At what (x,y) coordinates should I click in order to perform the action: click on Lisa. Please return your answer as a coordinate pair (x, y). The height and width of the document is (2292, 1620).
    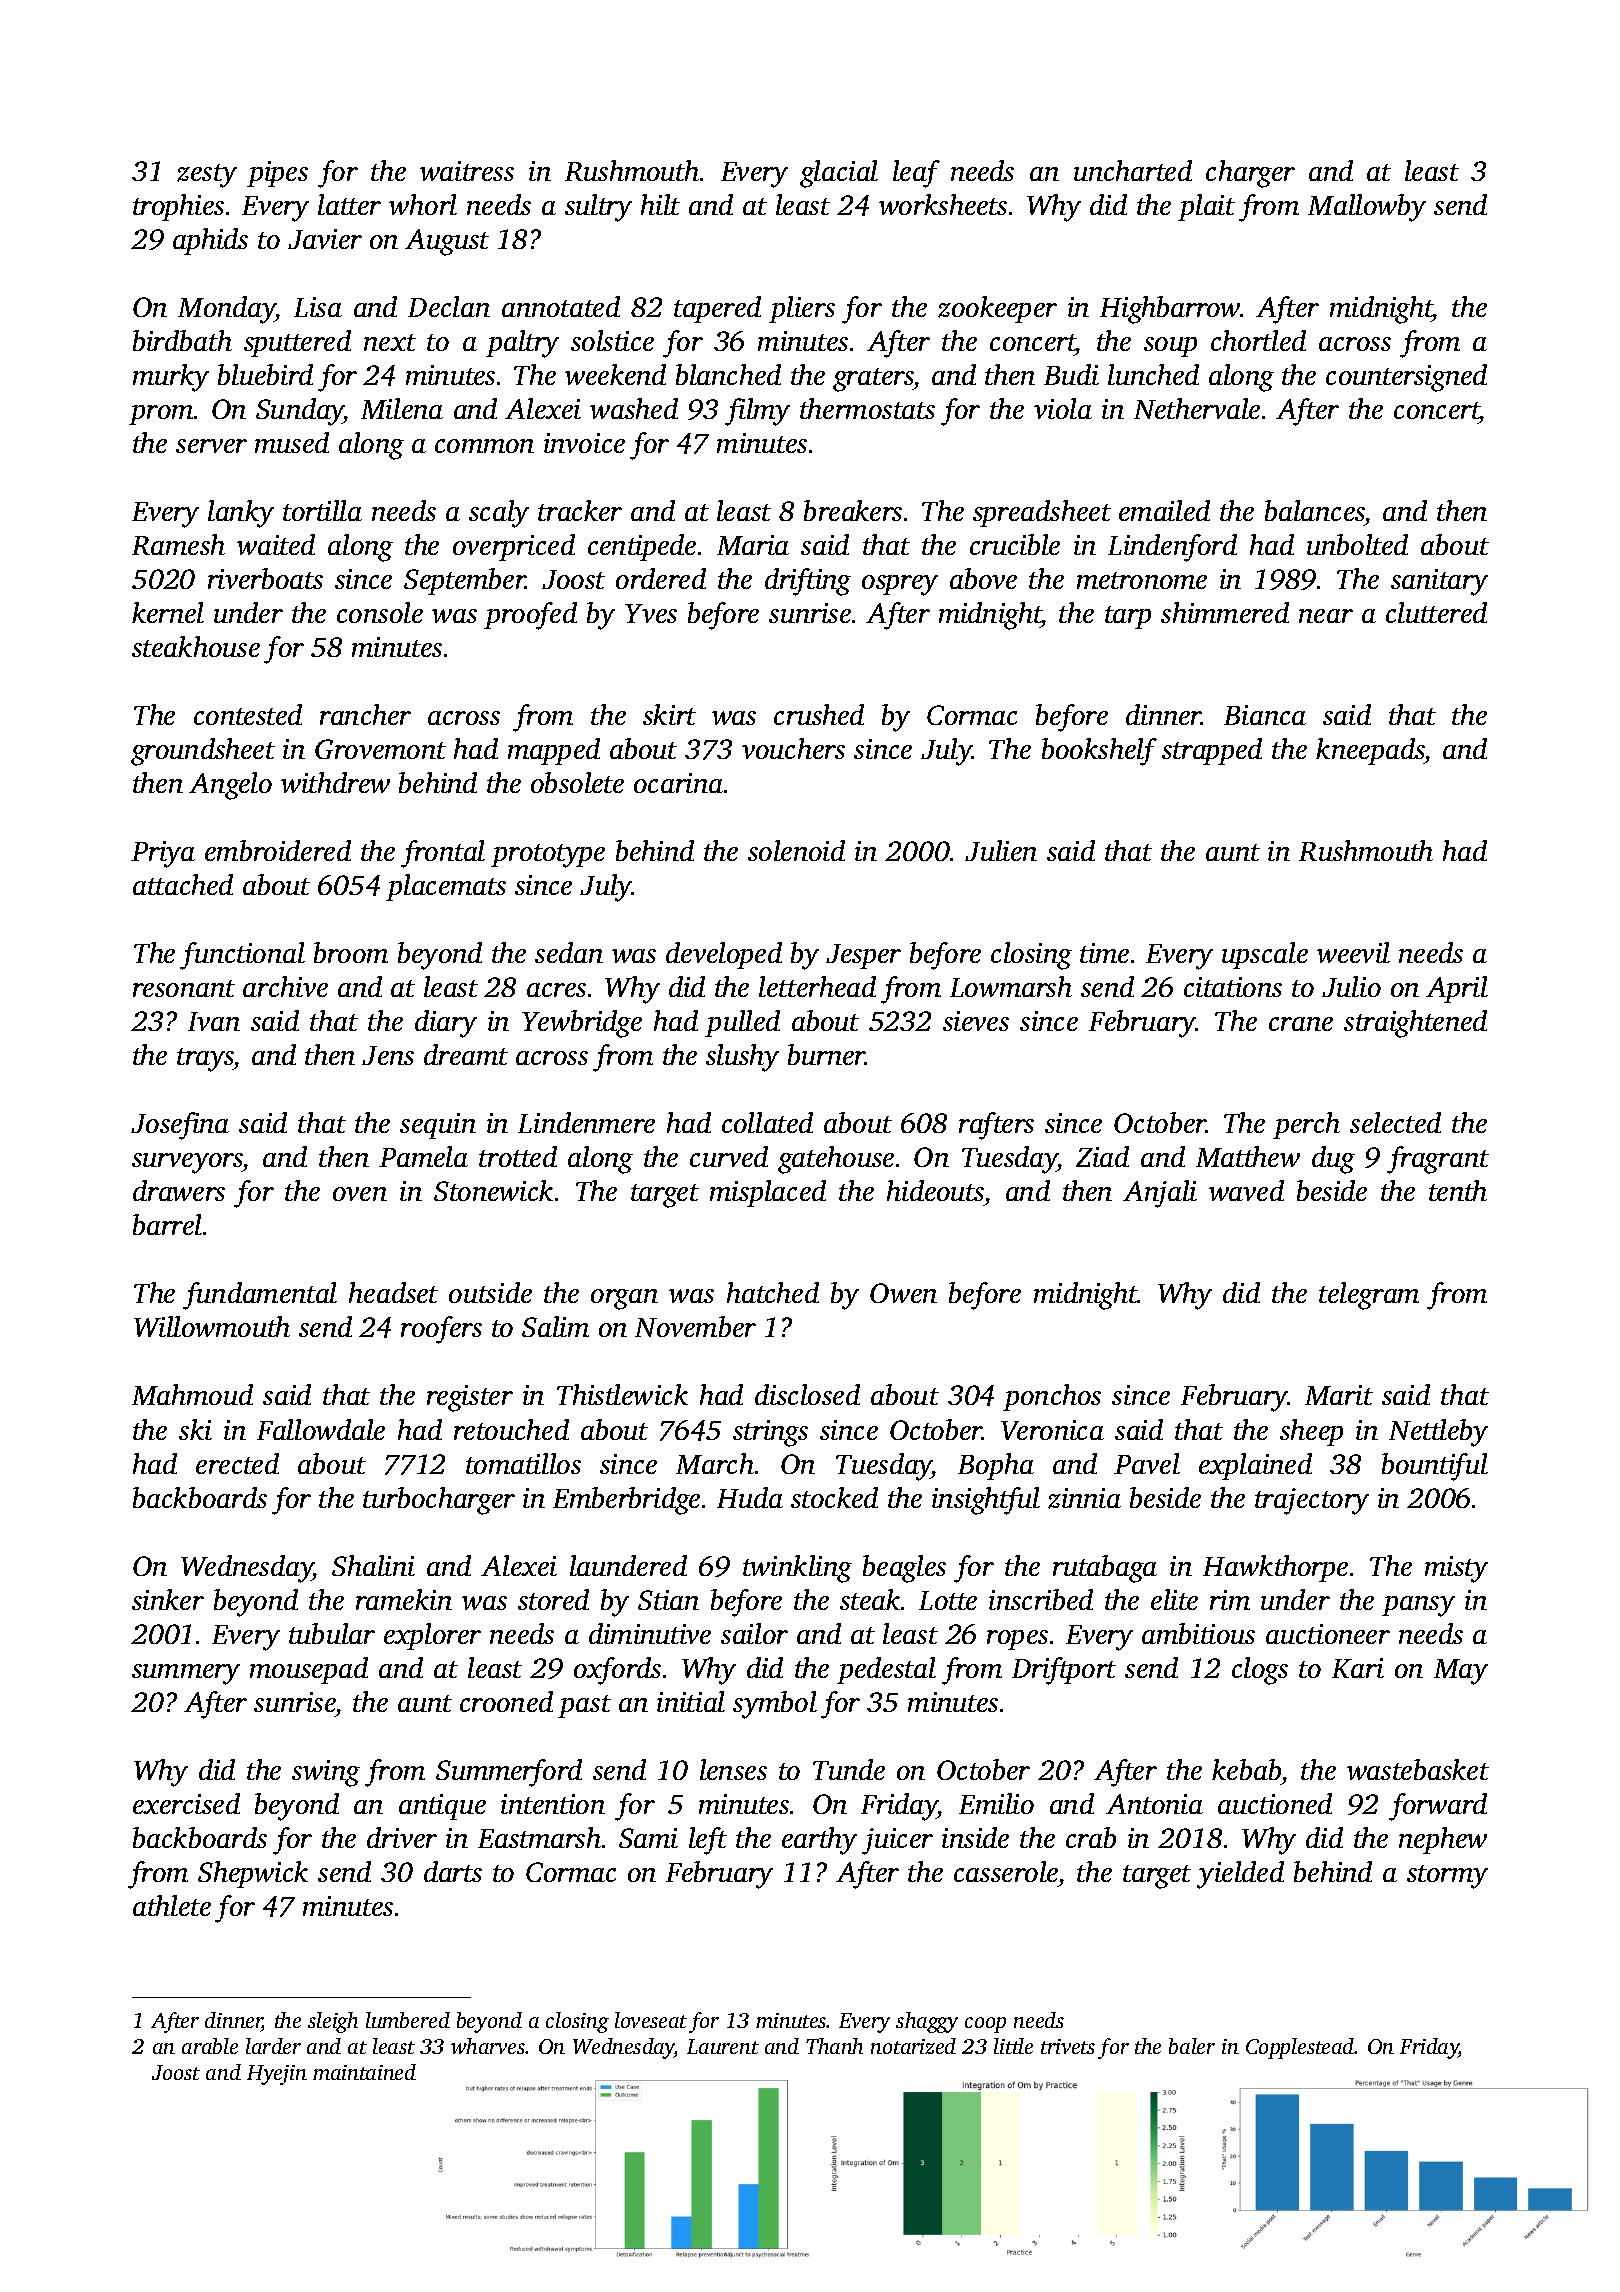
    Looking at the image, I should click on (318, 307).
